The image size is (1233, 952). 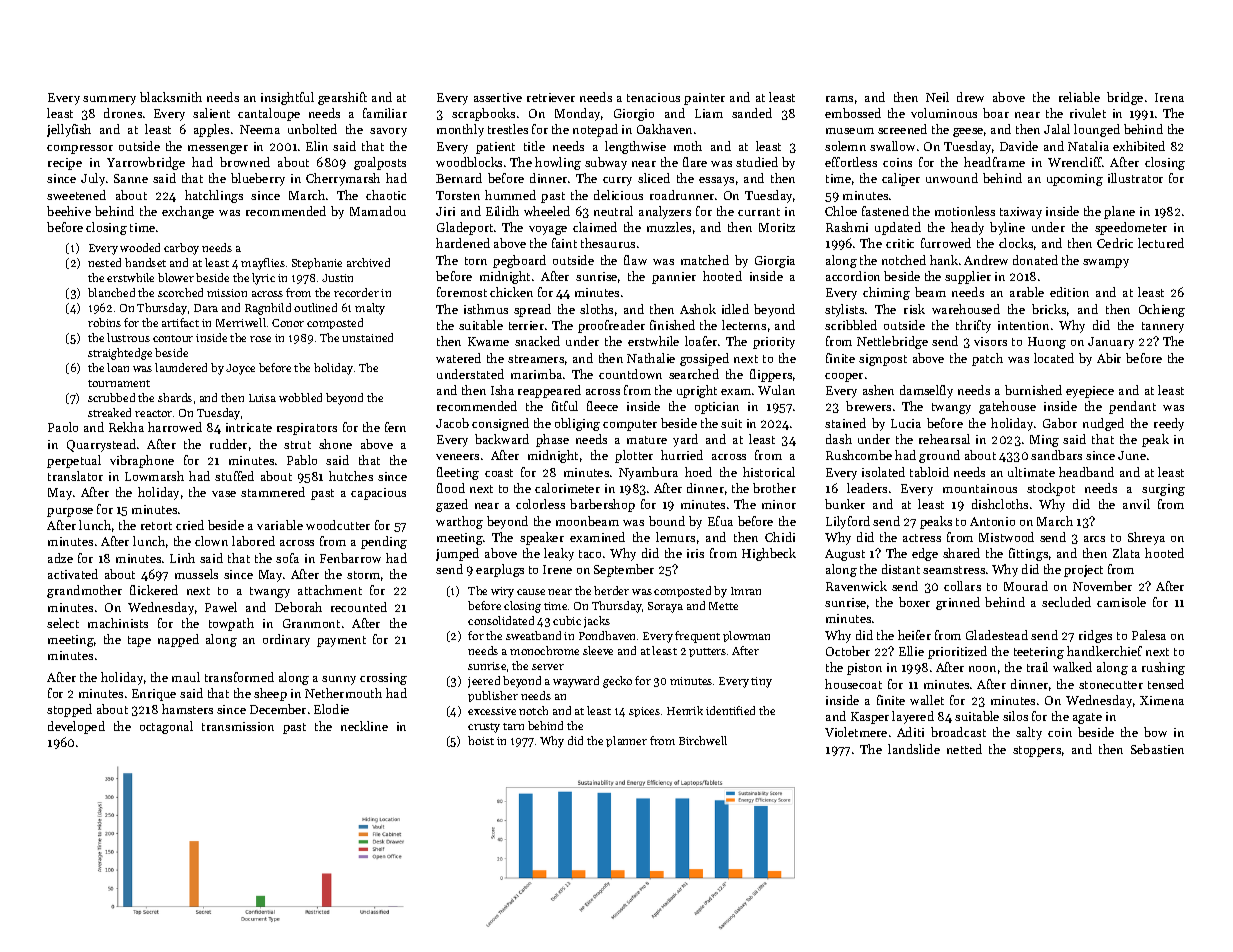 What do you see at coordinates (626, 741) in the page?
I see `planner` at bounding box center [626, 741].
